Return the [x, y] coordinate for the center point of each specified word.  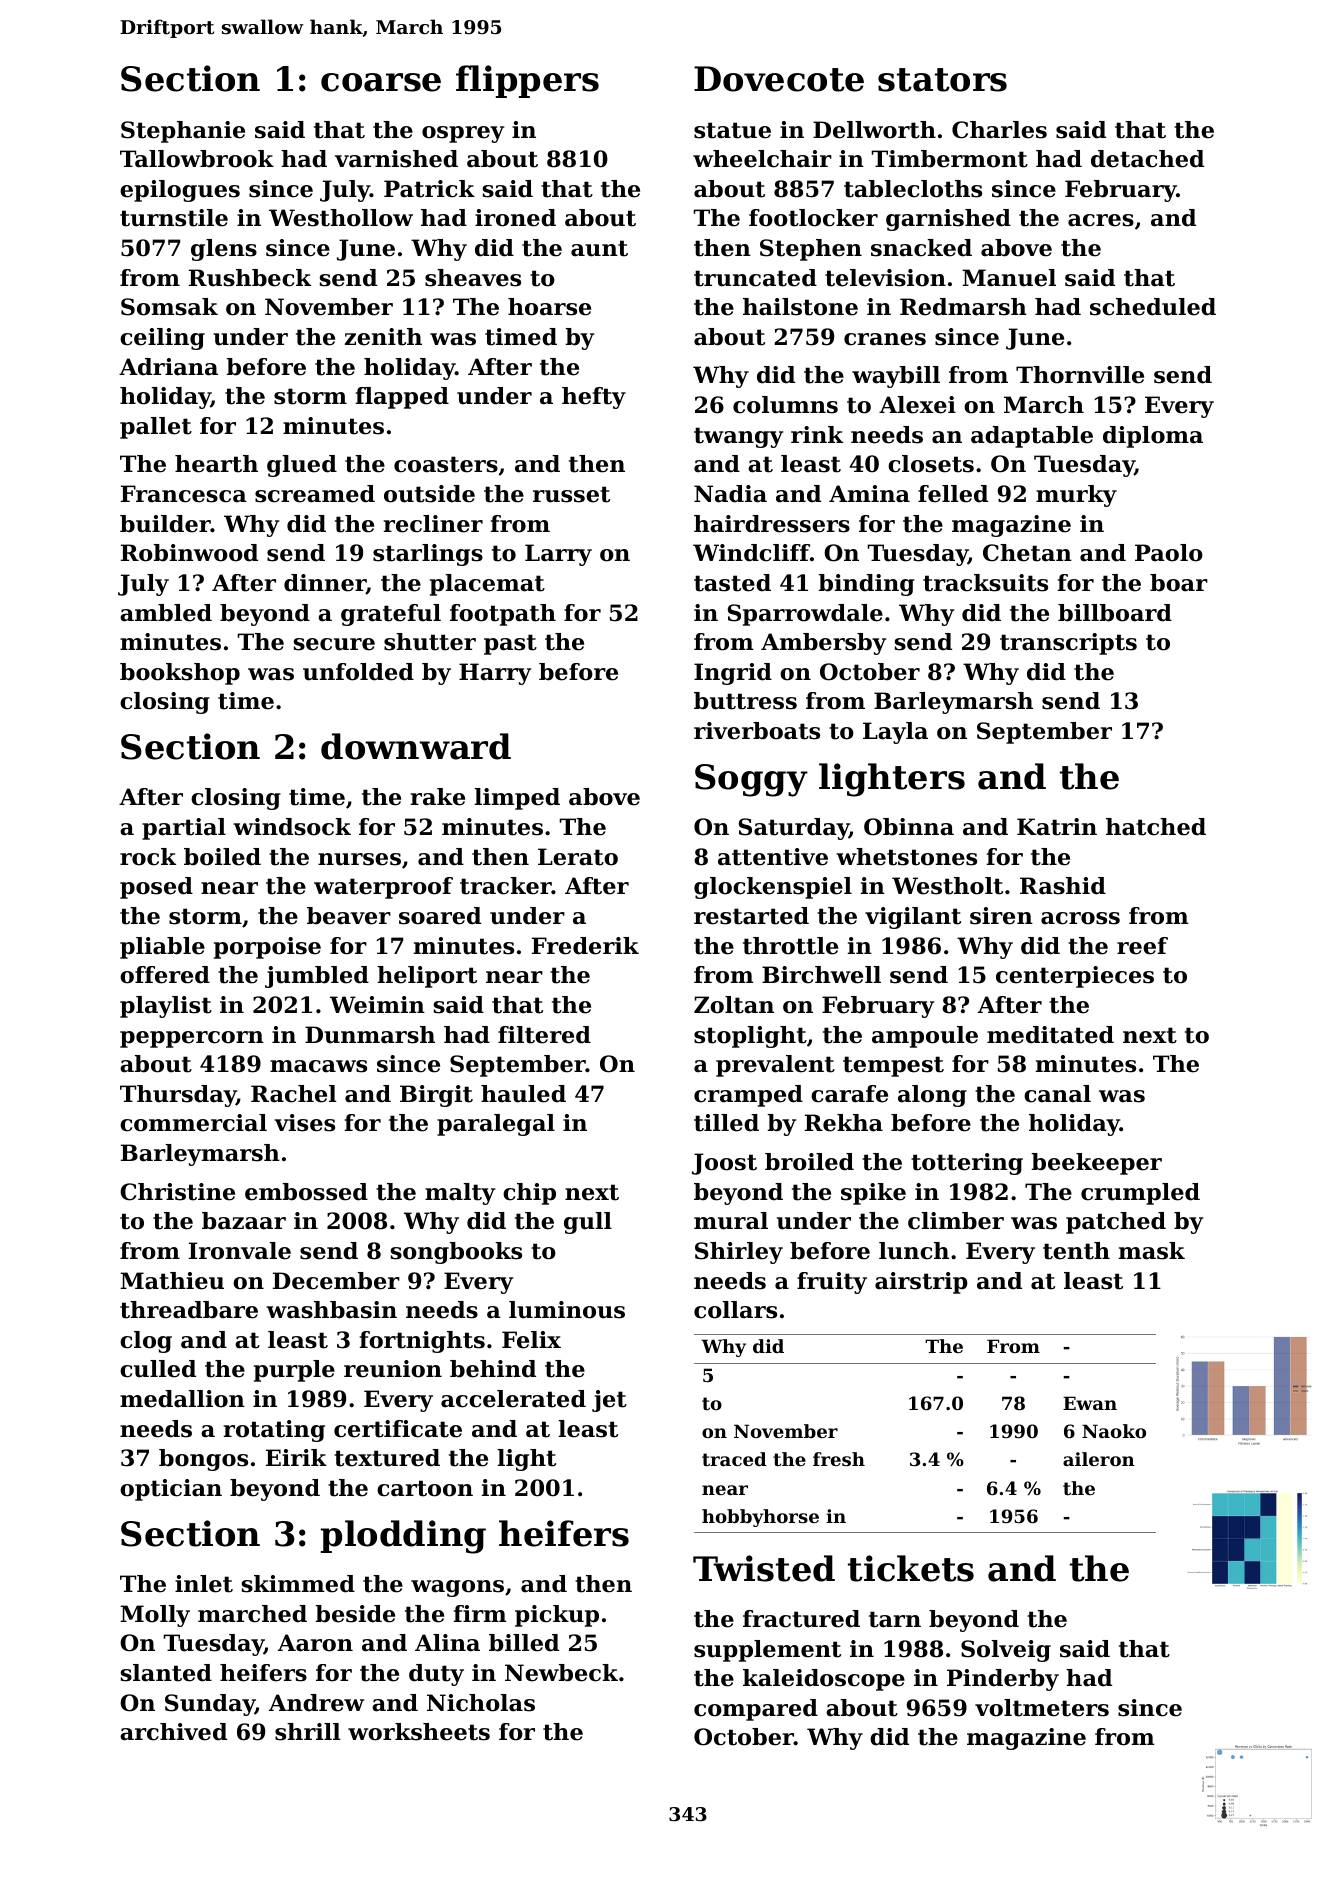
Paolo [1169, 553]
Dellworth [874, 130]
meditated [1050, 1035]
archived [173, 1732]
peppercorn [192, 1039]
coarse [381, 82]
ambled [166, 613]
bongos [203, 1460]
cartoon [425, 1488]
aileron [1099, 1459]
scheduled [1153, 307]
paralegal [496, 1125]
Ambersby [823, 644]
